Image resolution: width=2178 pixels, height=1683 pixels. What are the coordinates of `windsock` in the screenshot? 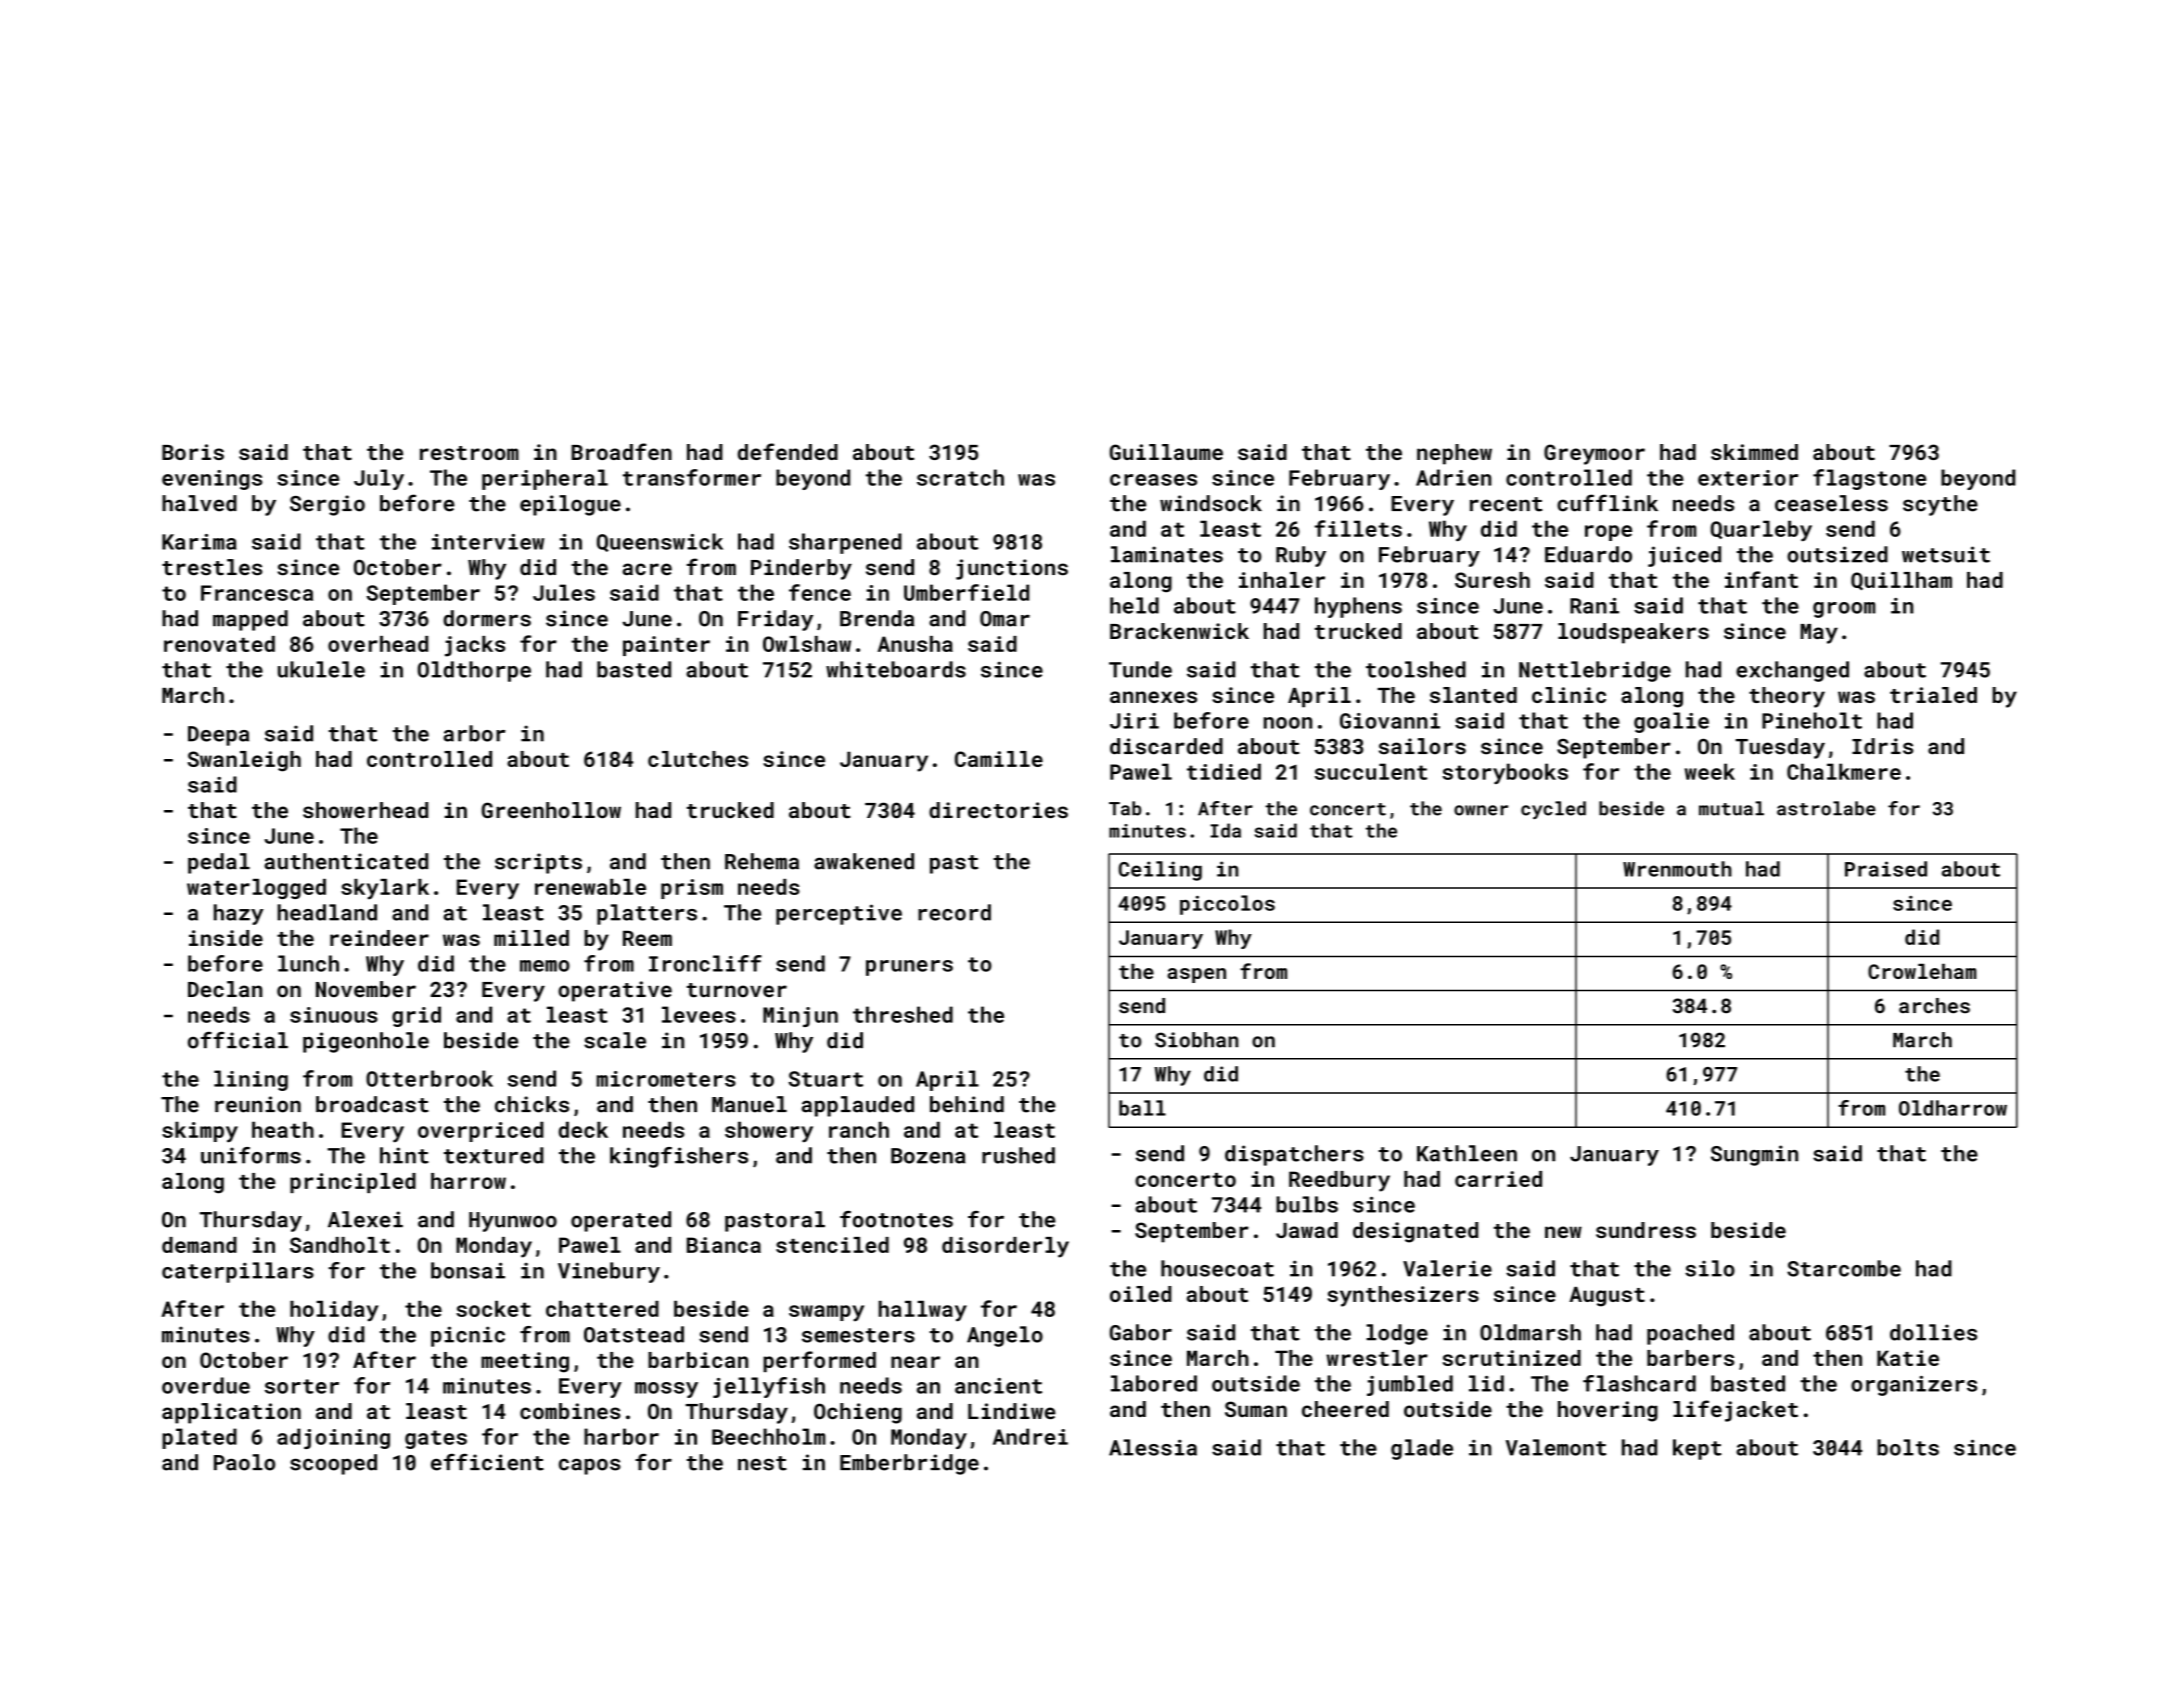 It's located at (1211, 503).
